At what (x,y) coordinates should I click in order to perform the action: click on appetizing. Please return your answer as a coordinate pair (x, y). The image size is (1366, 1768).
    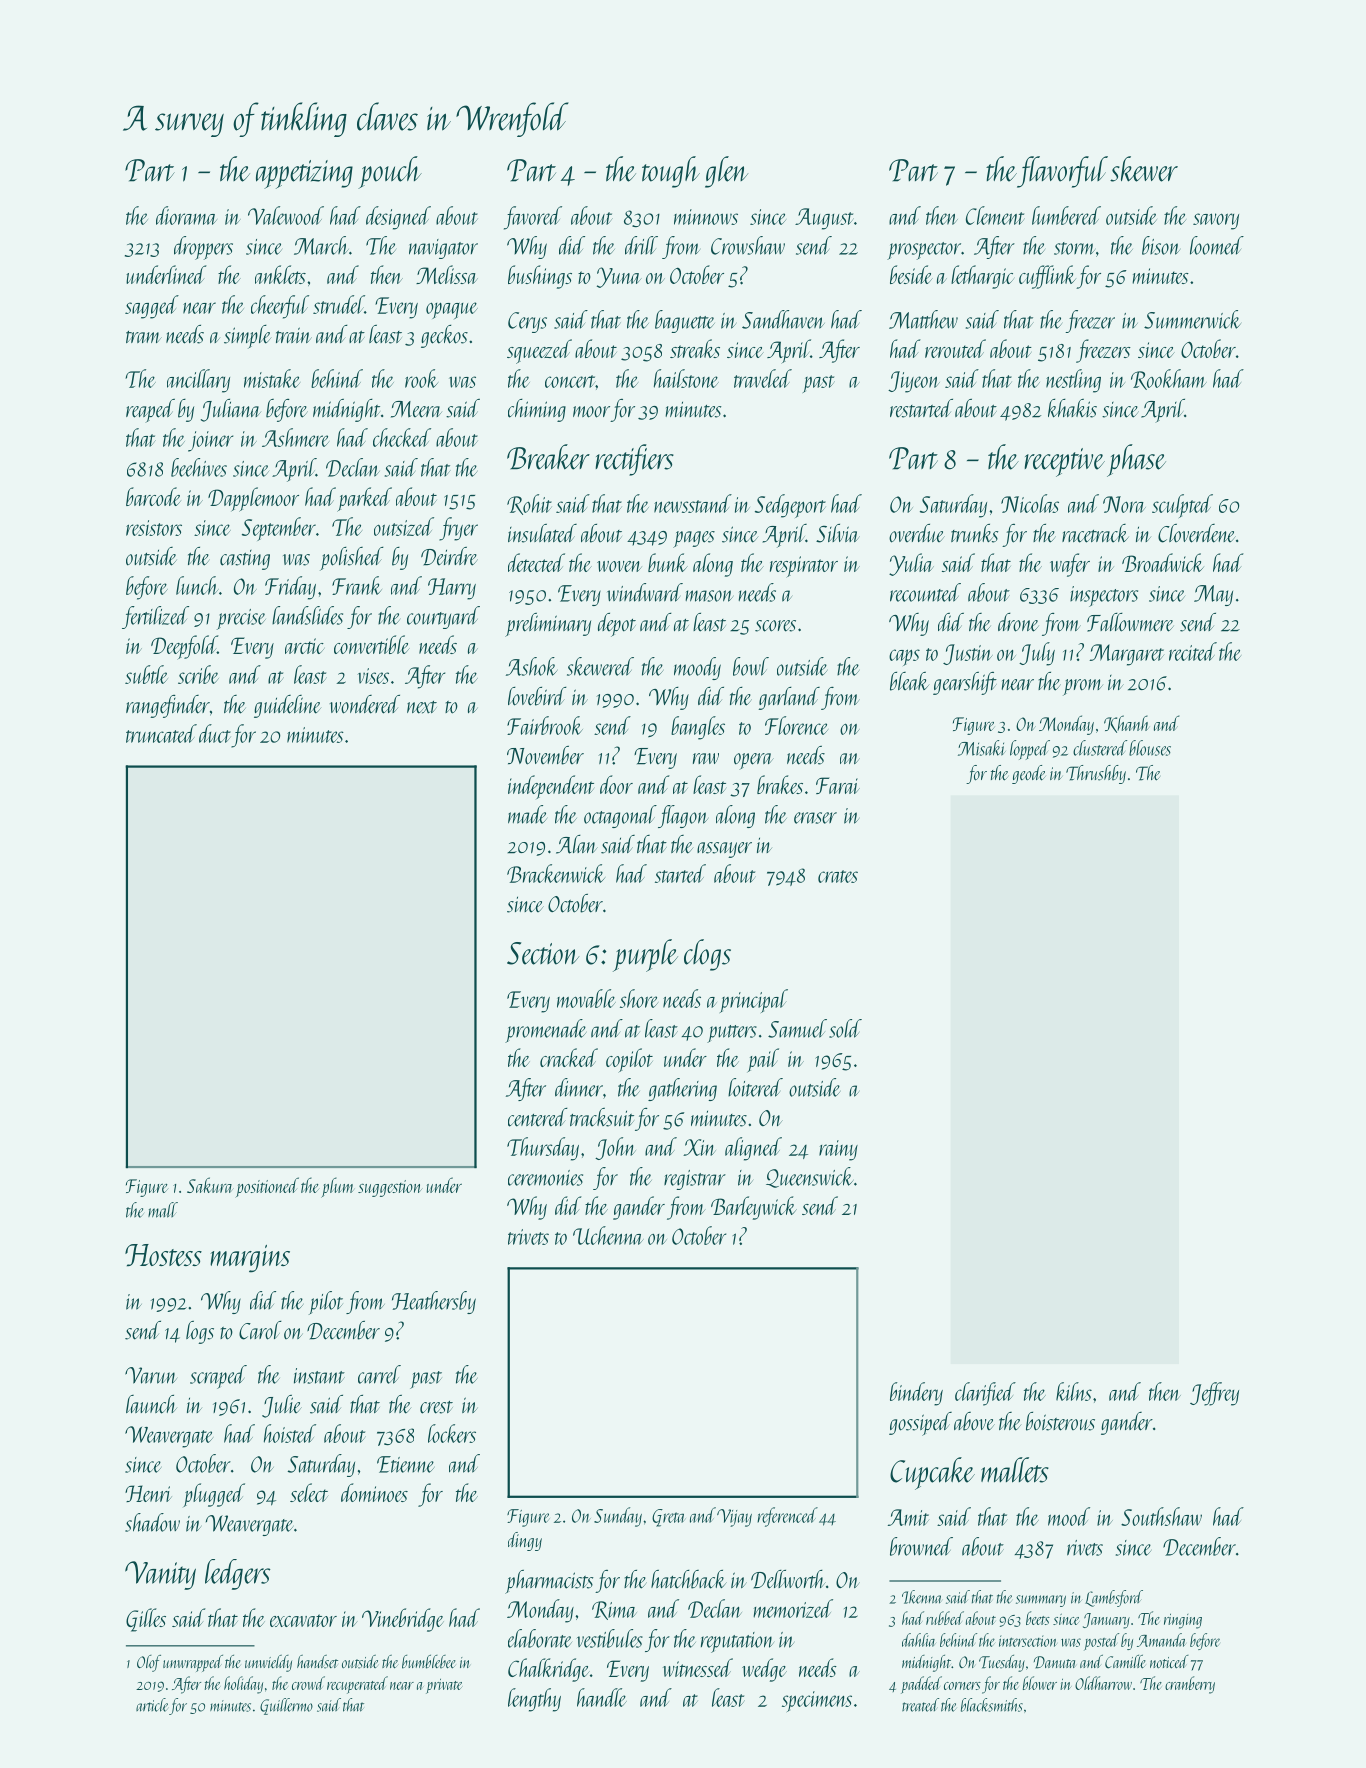
    Looking at the image, I should click on (304, 174).
